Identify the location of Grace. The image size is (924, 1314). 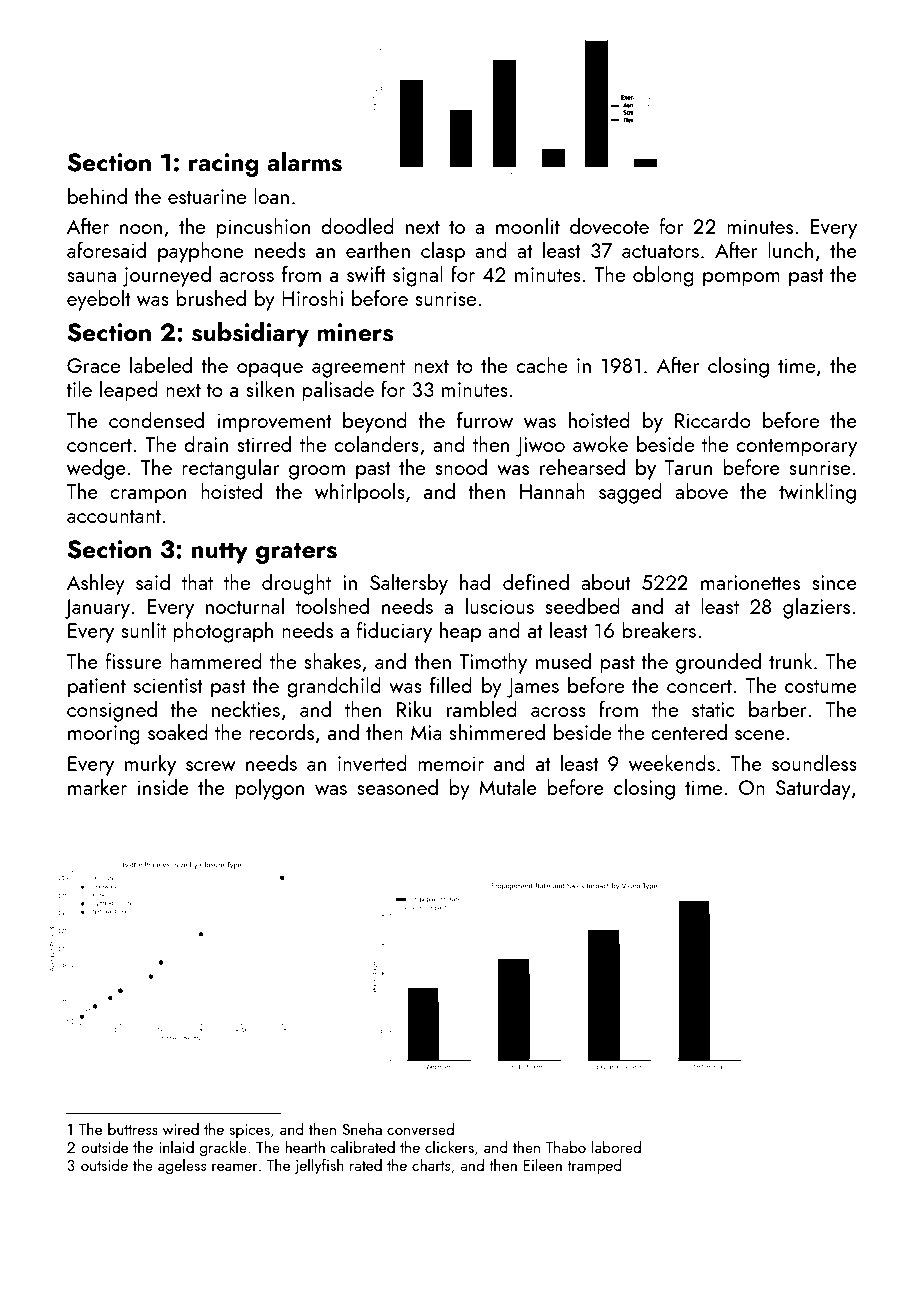
(93, 365).
